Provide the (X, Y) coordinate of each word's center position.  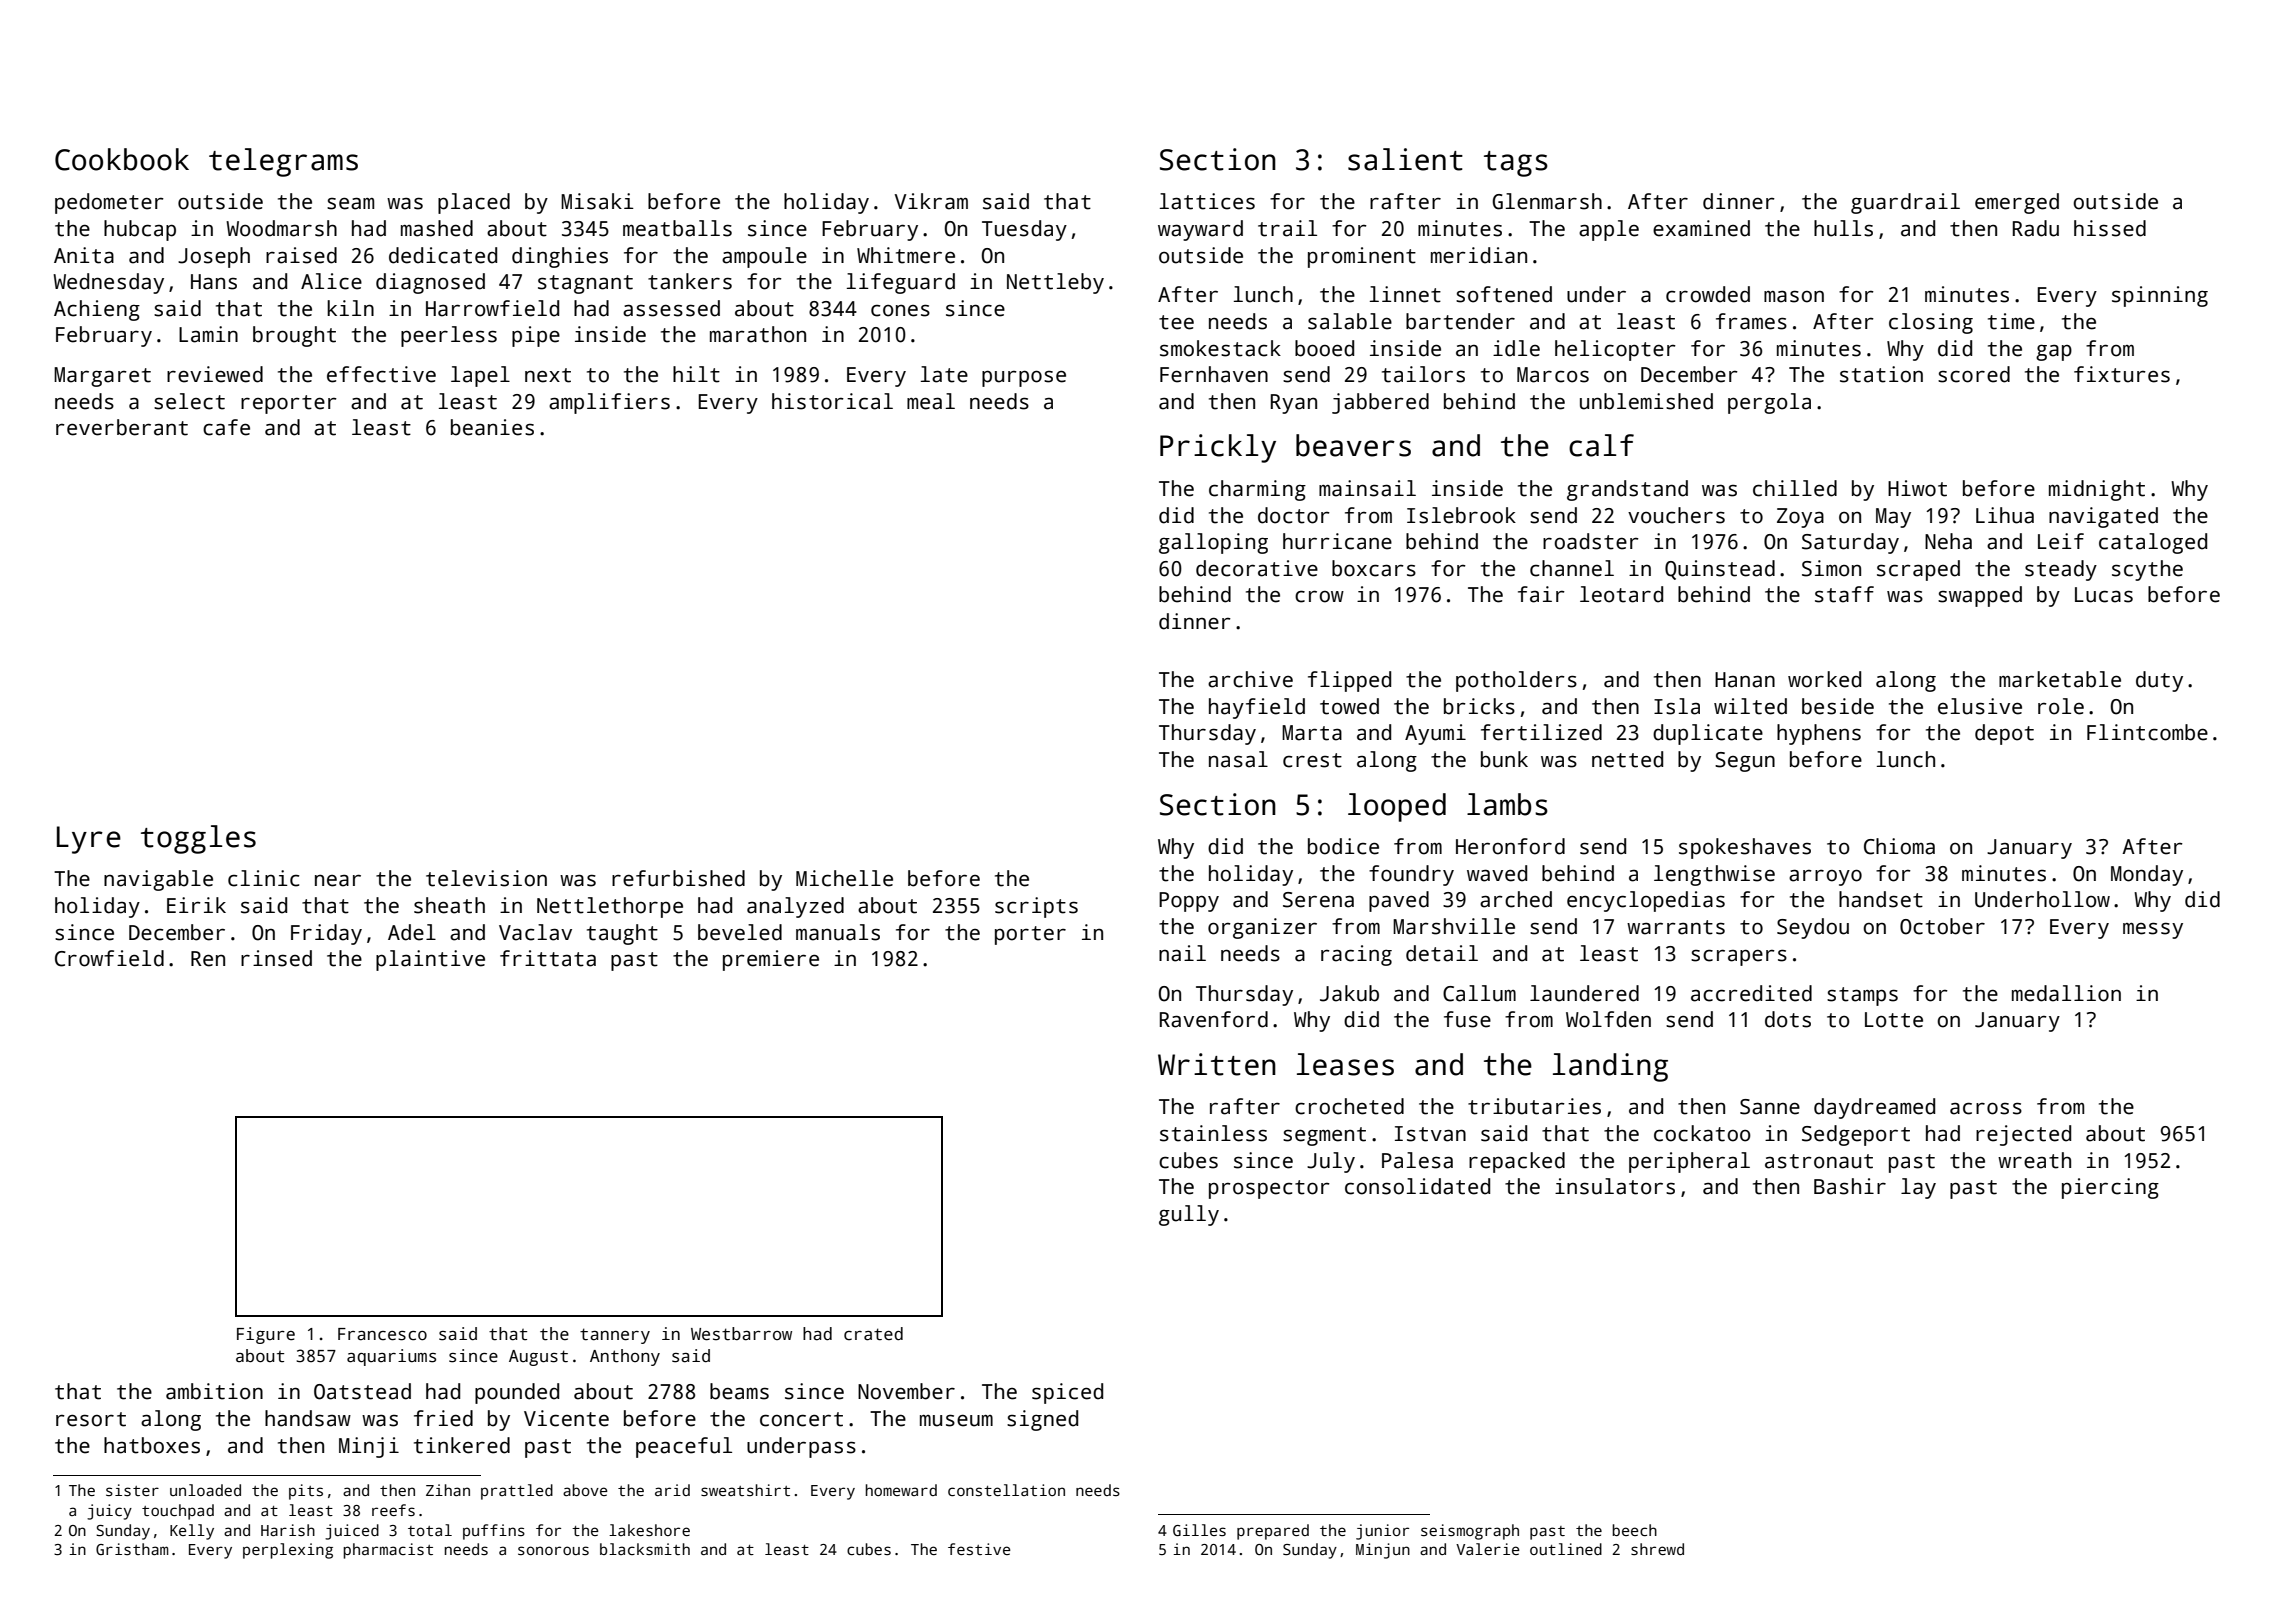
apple (1609, 230)
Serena (1318, 900)
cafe (226, 427)
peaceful (684, 1447)
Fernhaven (1214, 374)
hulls (1843, 228)
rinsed (276, 958)
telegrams (283, 162)
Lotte (1894, 1020)
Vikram (931, 201)
